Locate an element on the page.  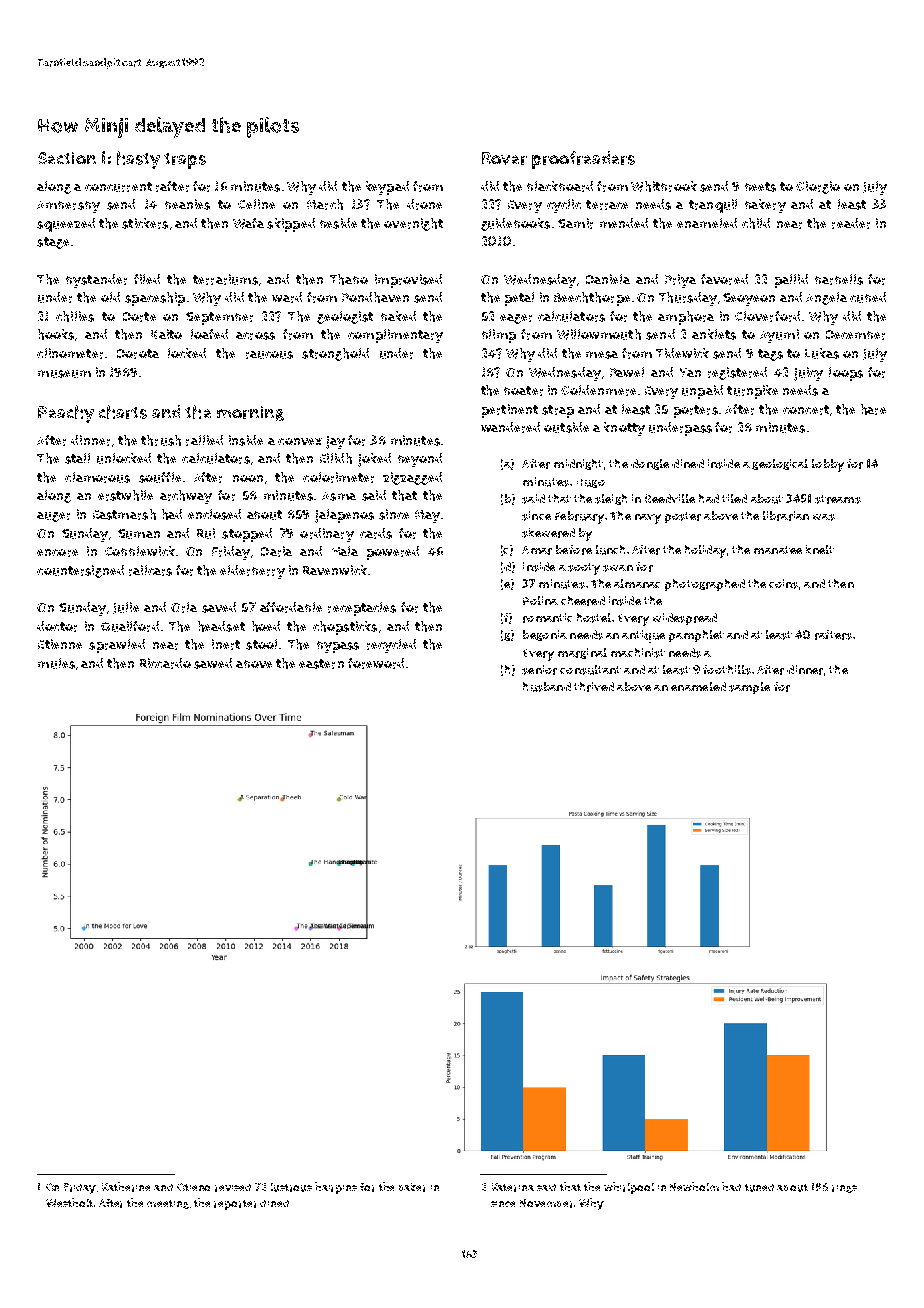
Otieno is located at coordinates (193, 1187).
